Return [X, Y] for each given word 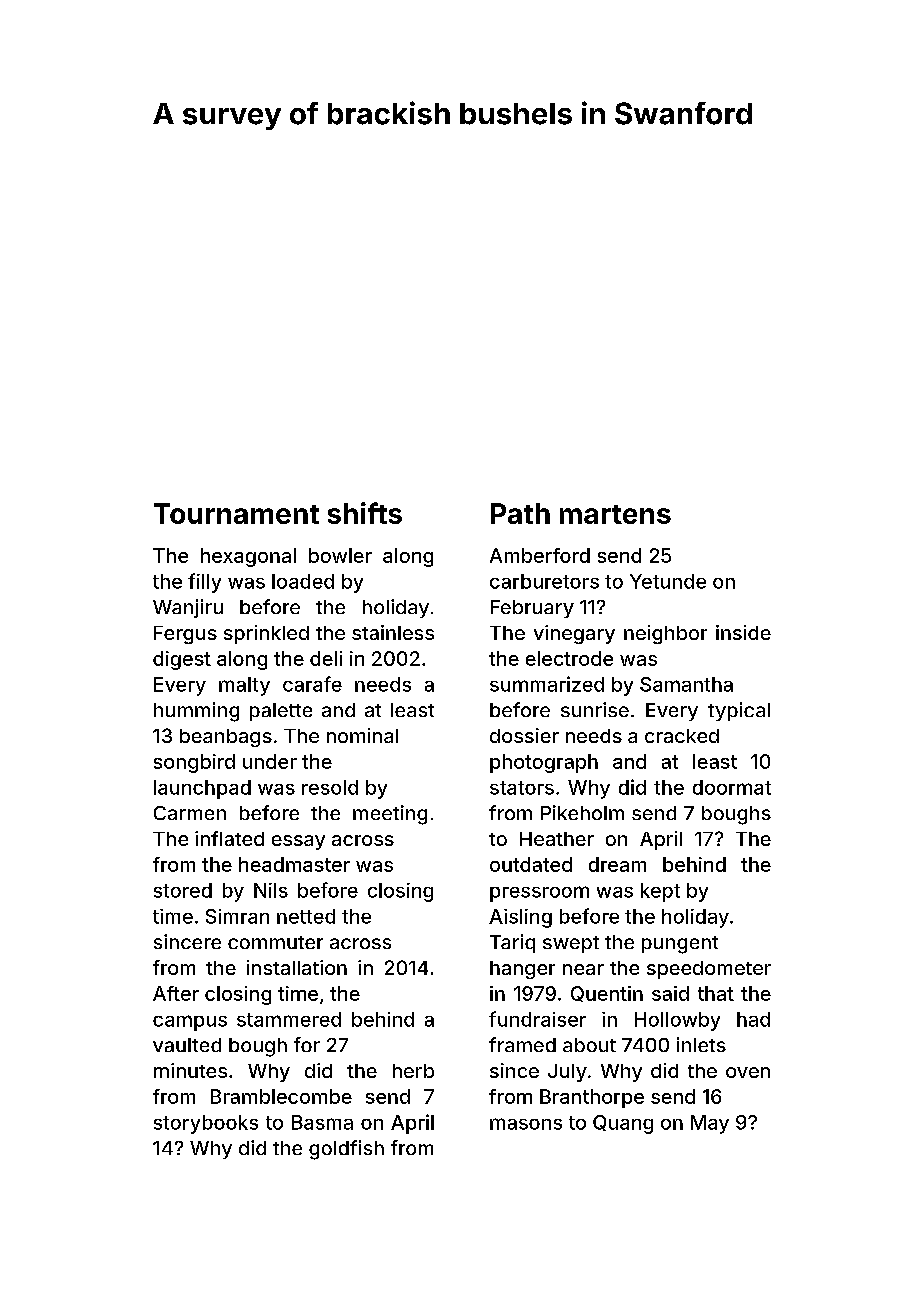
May [710, 1124]
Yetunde [668, 581]
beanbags [226, 738]
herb [413, 1071]
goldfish [346, 1150]
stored [183, 890]
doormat [732, 787]
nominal [362, 735]
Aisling [520, 918]
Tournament [236, 513]
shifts [365, 513]
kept [660, 892]
